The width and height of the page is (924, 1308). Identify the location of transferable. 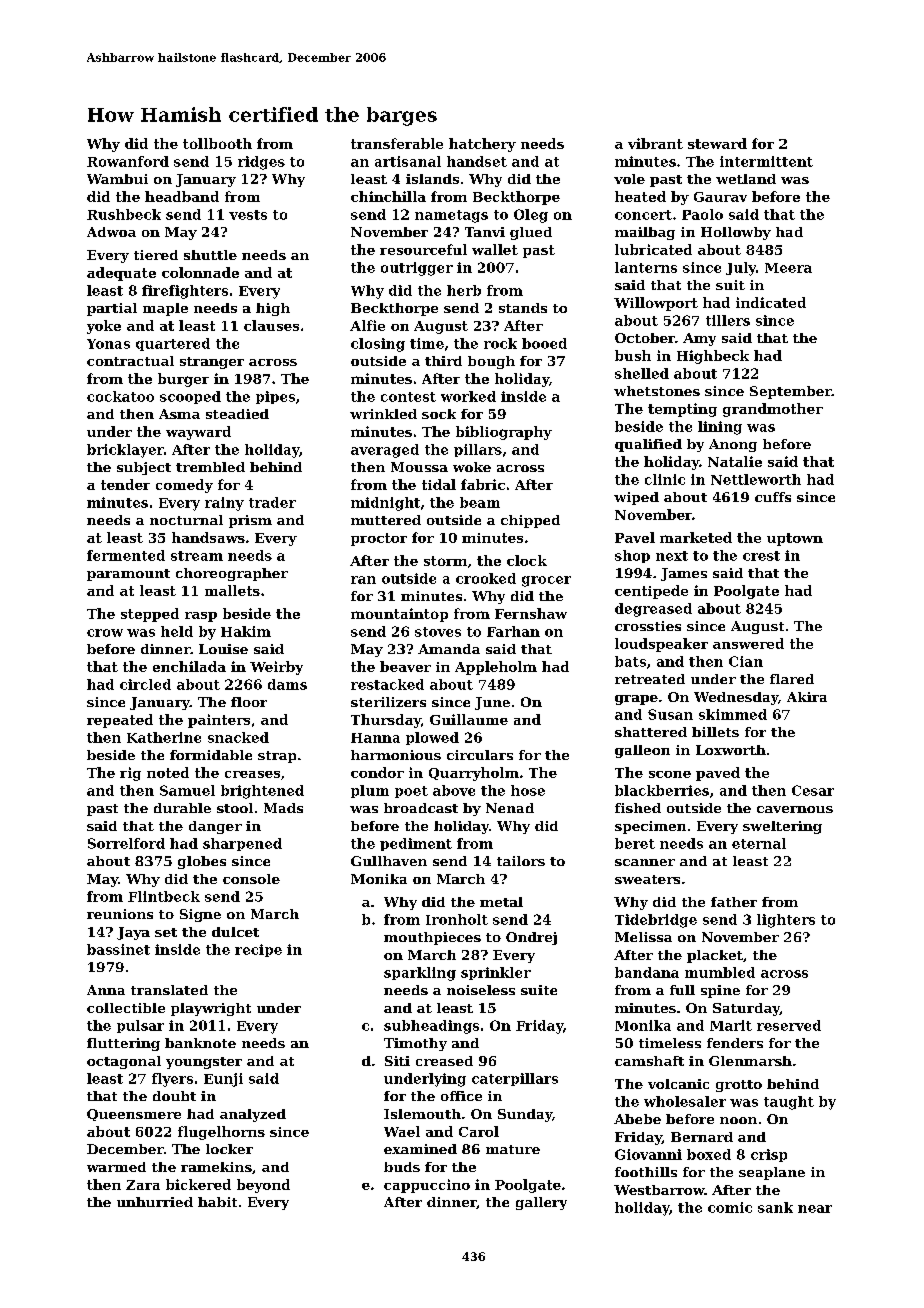
(397, 143).
